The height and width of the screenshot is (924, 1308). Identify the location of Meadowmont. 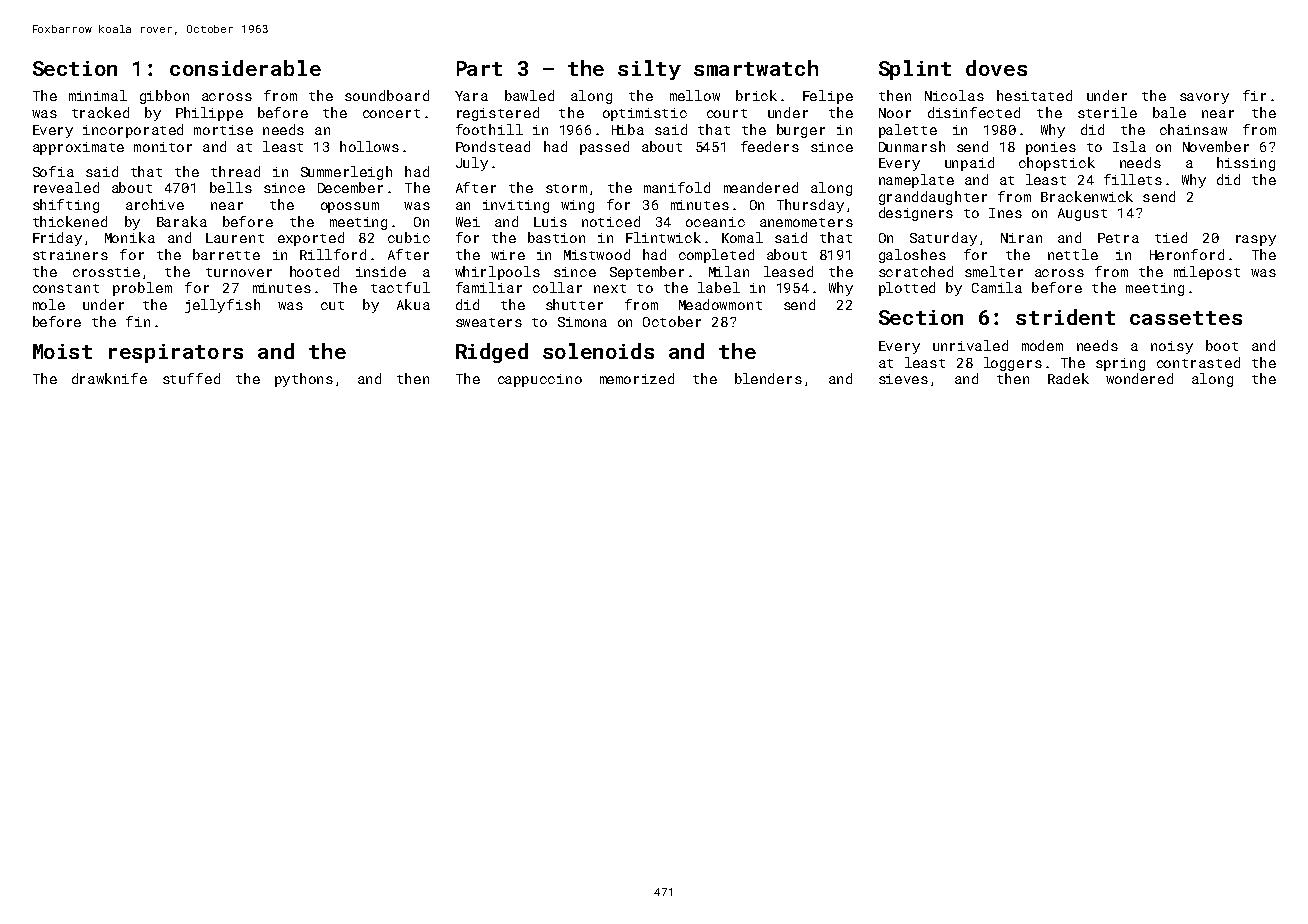
(720, 304).
